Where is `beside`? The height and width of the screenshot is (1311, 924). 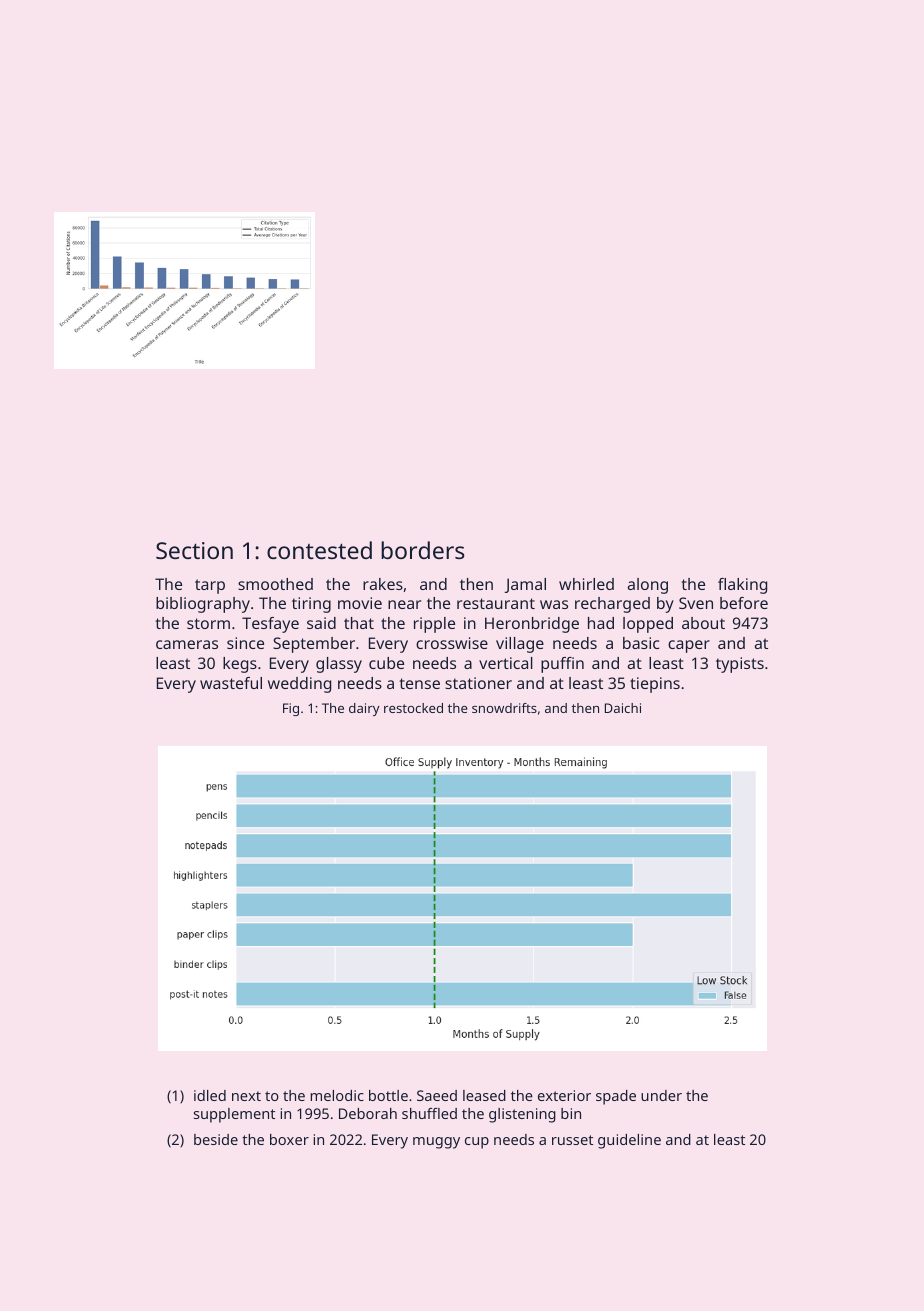
beside is located at coordinates (216, 1139).
